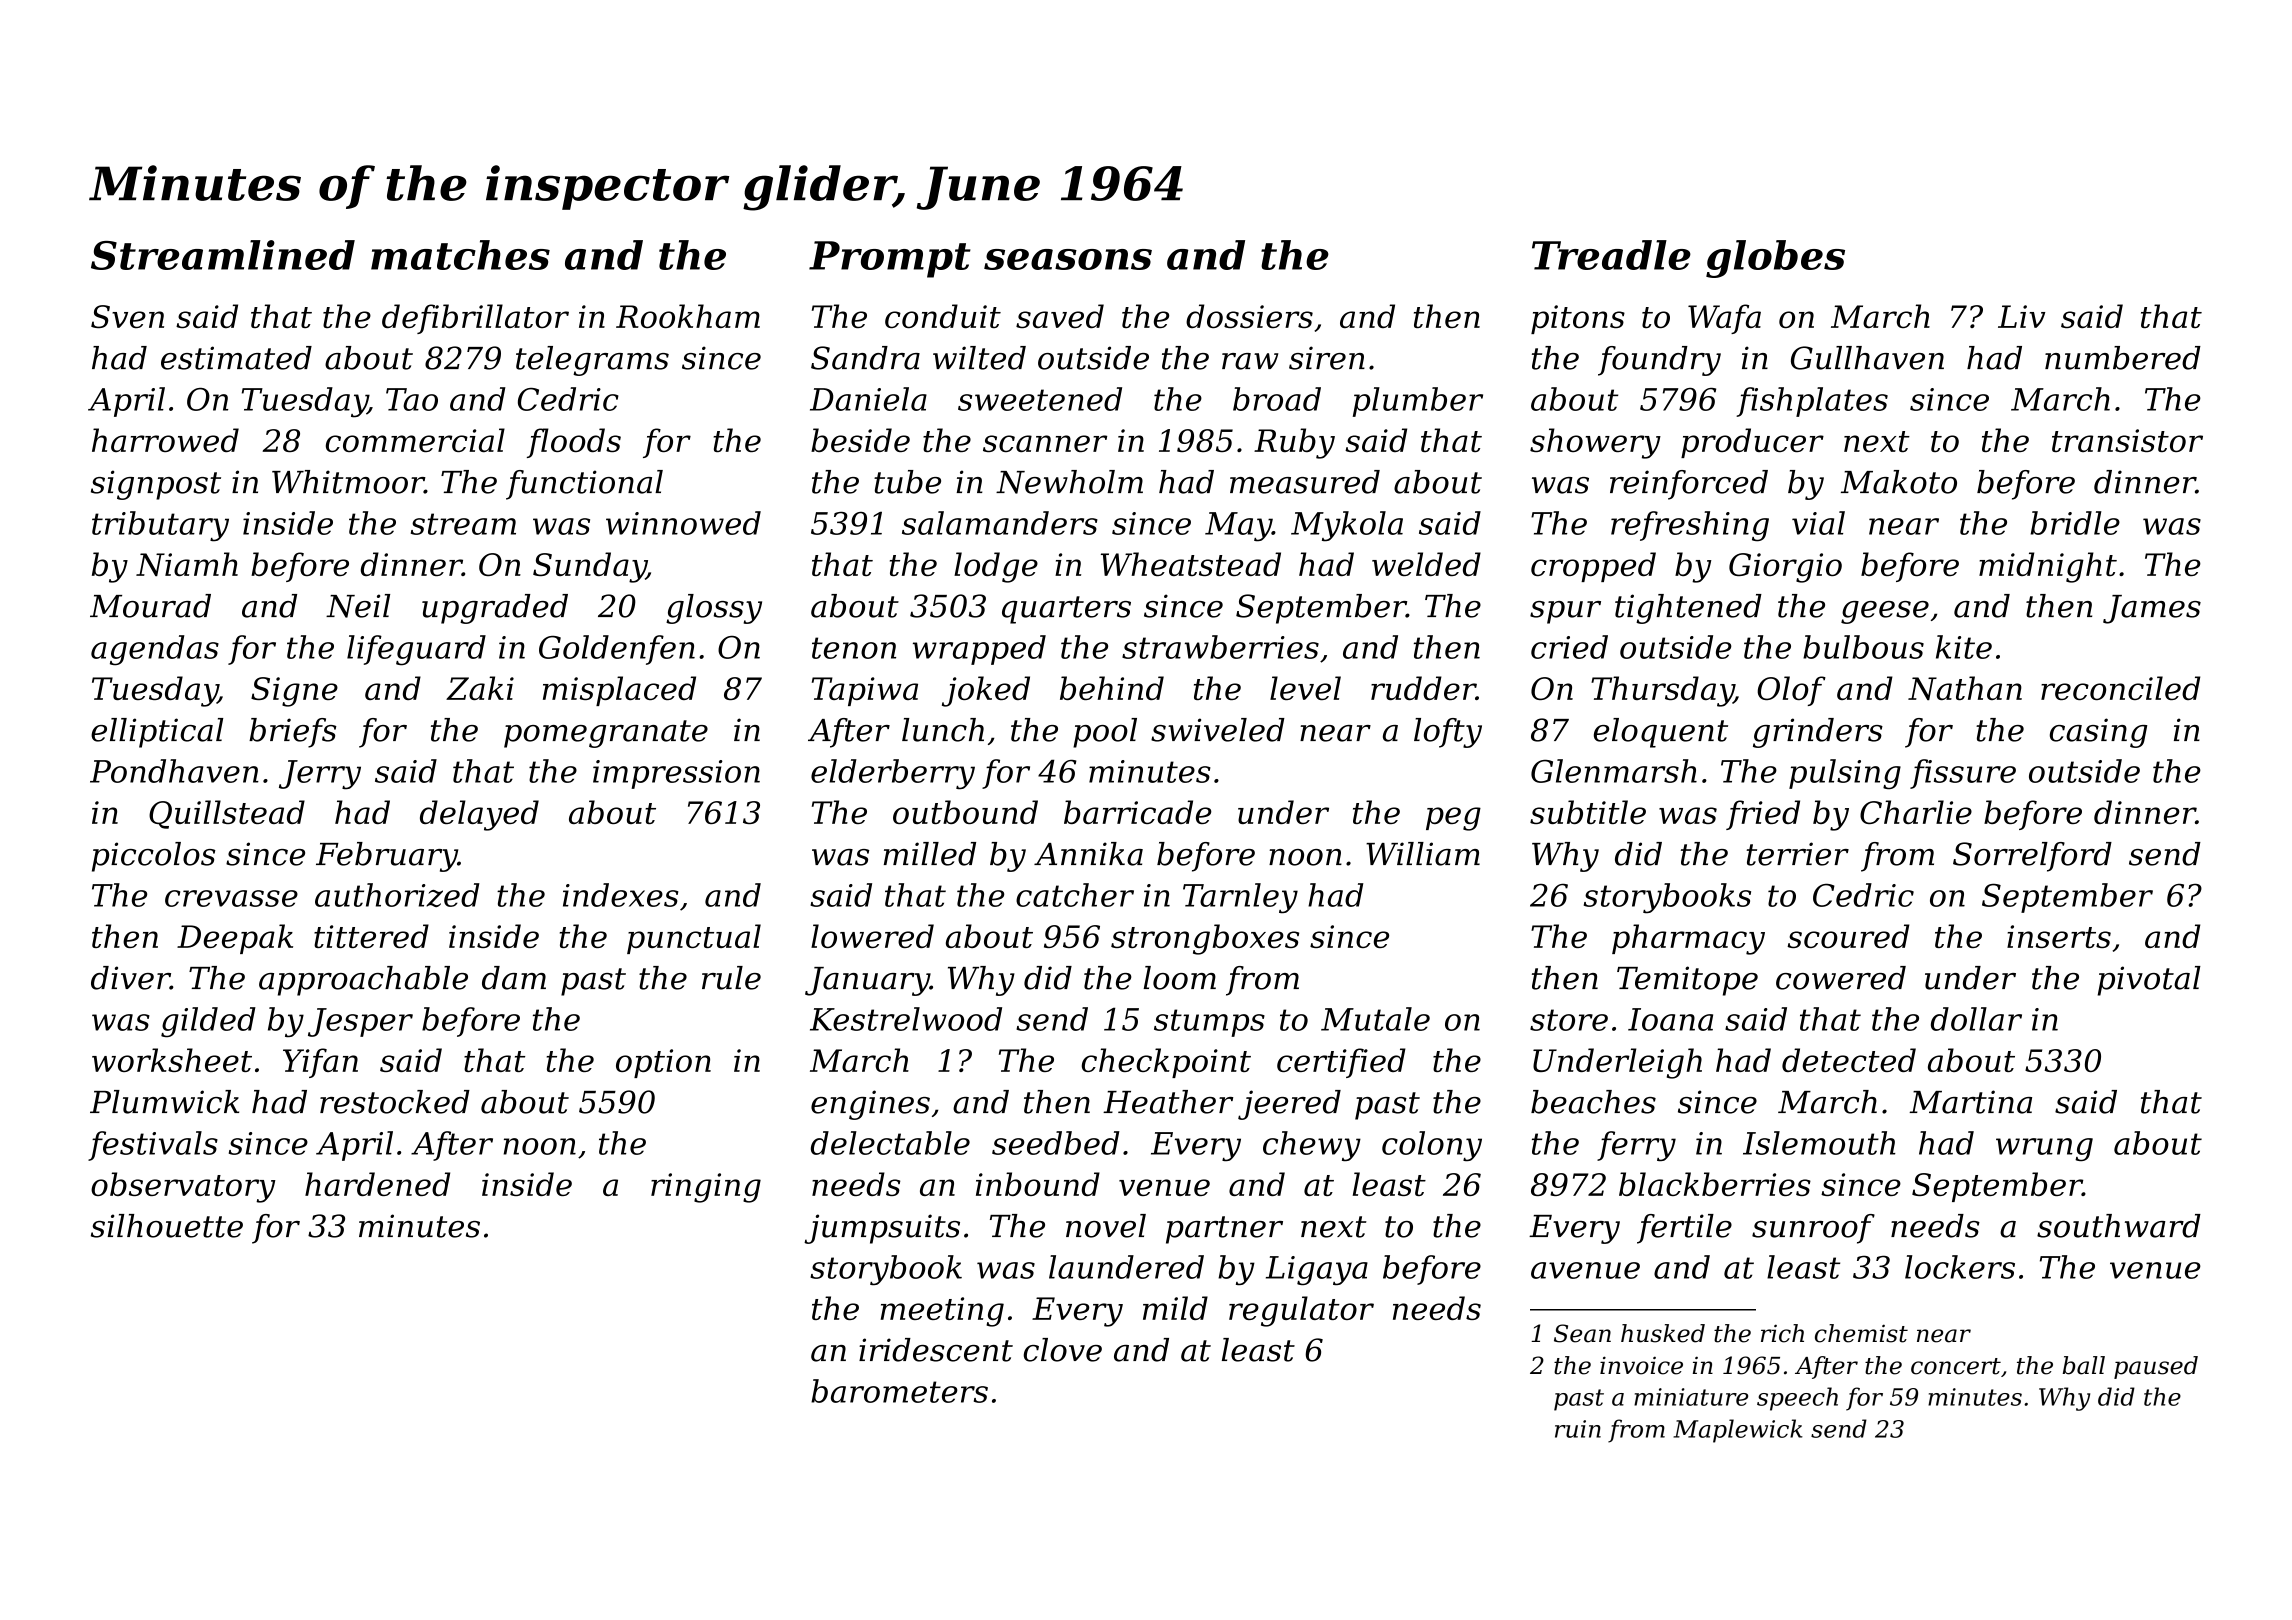 The height and width of the page is (1620, 2292). Describe the element at coordinates (460, 255) in the page. I see `matches` at that location.
